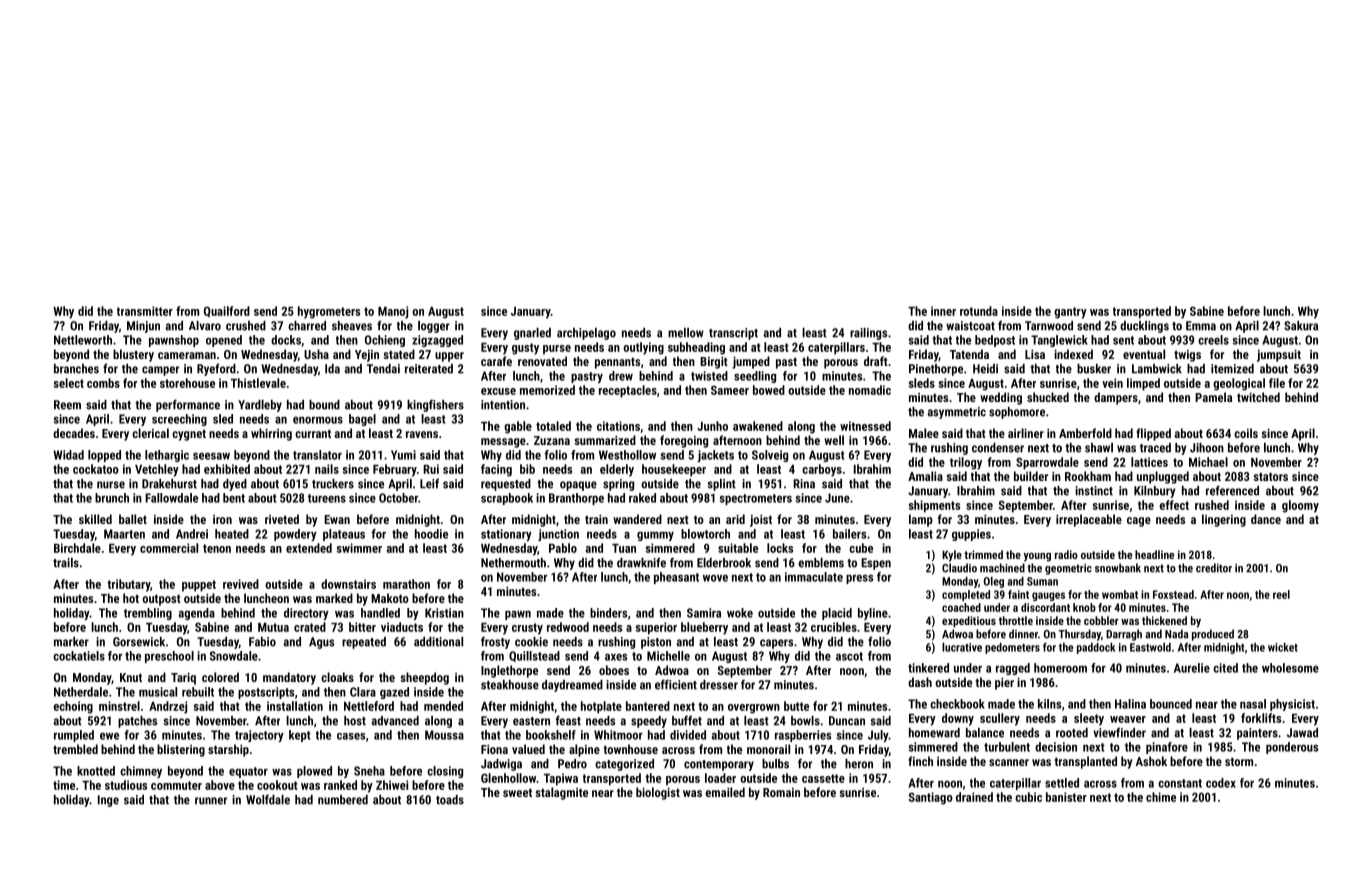 This screenshot has width=1372, height=887. I want to click on binders, so click(608, 613).
